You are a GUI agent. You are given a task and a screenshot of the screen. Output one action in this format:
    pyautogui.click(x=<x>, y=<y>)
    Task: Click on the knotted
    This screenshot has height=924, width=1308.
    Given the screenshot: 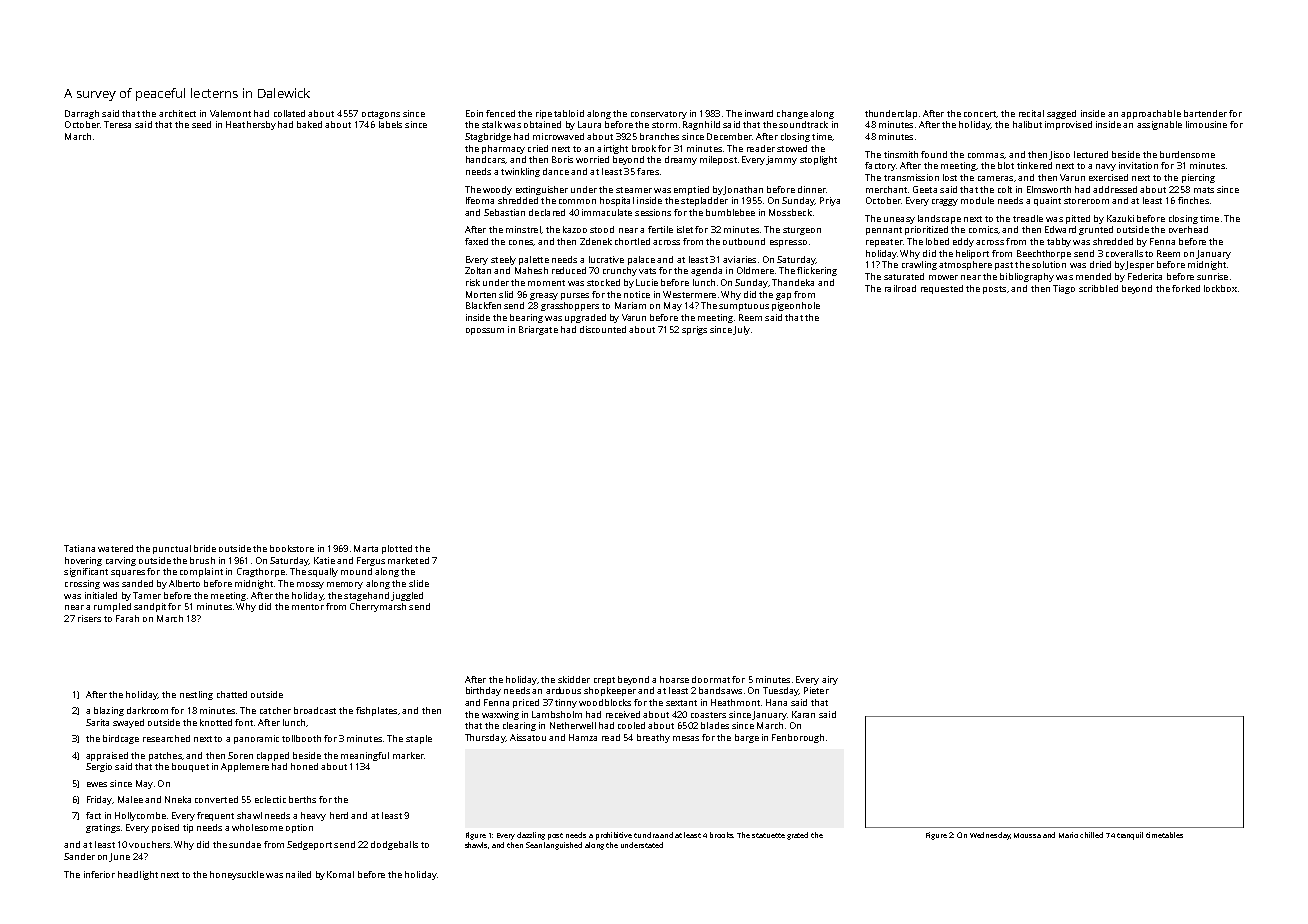 What is the action you would take?
    pyautogui.click(x=216, y=722)
